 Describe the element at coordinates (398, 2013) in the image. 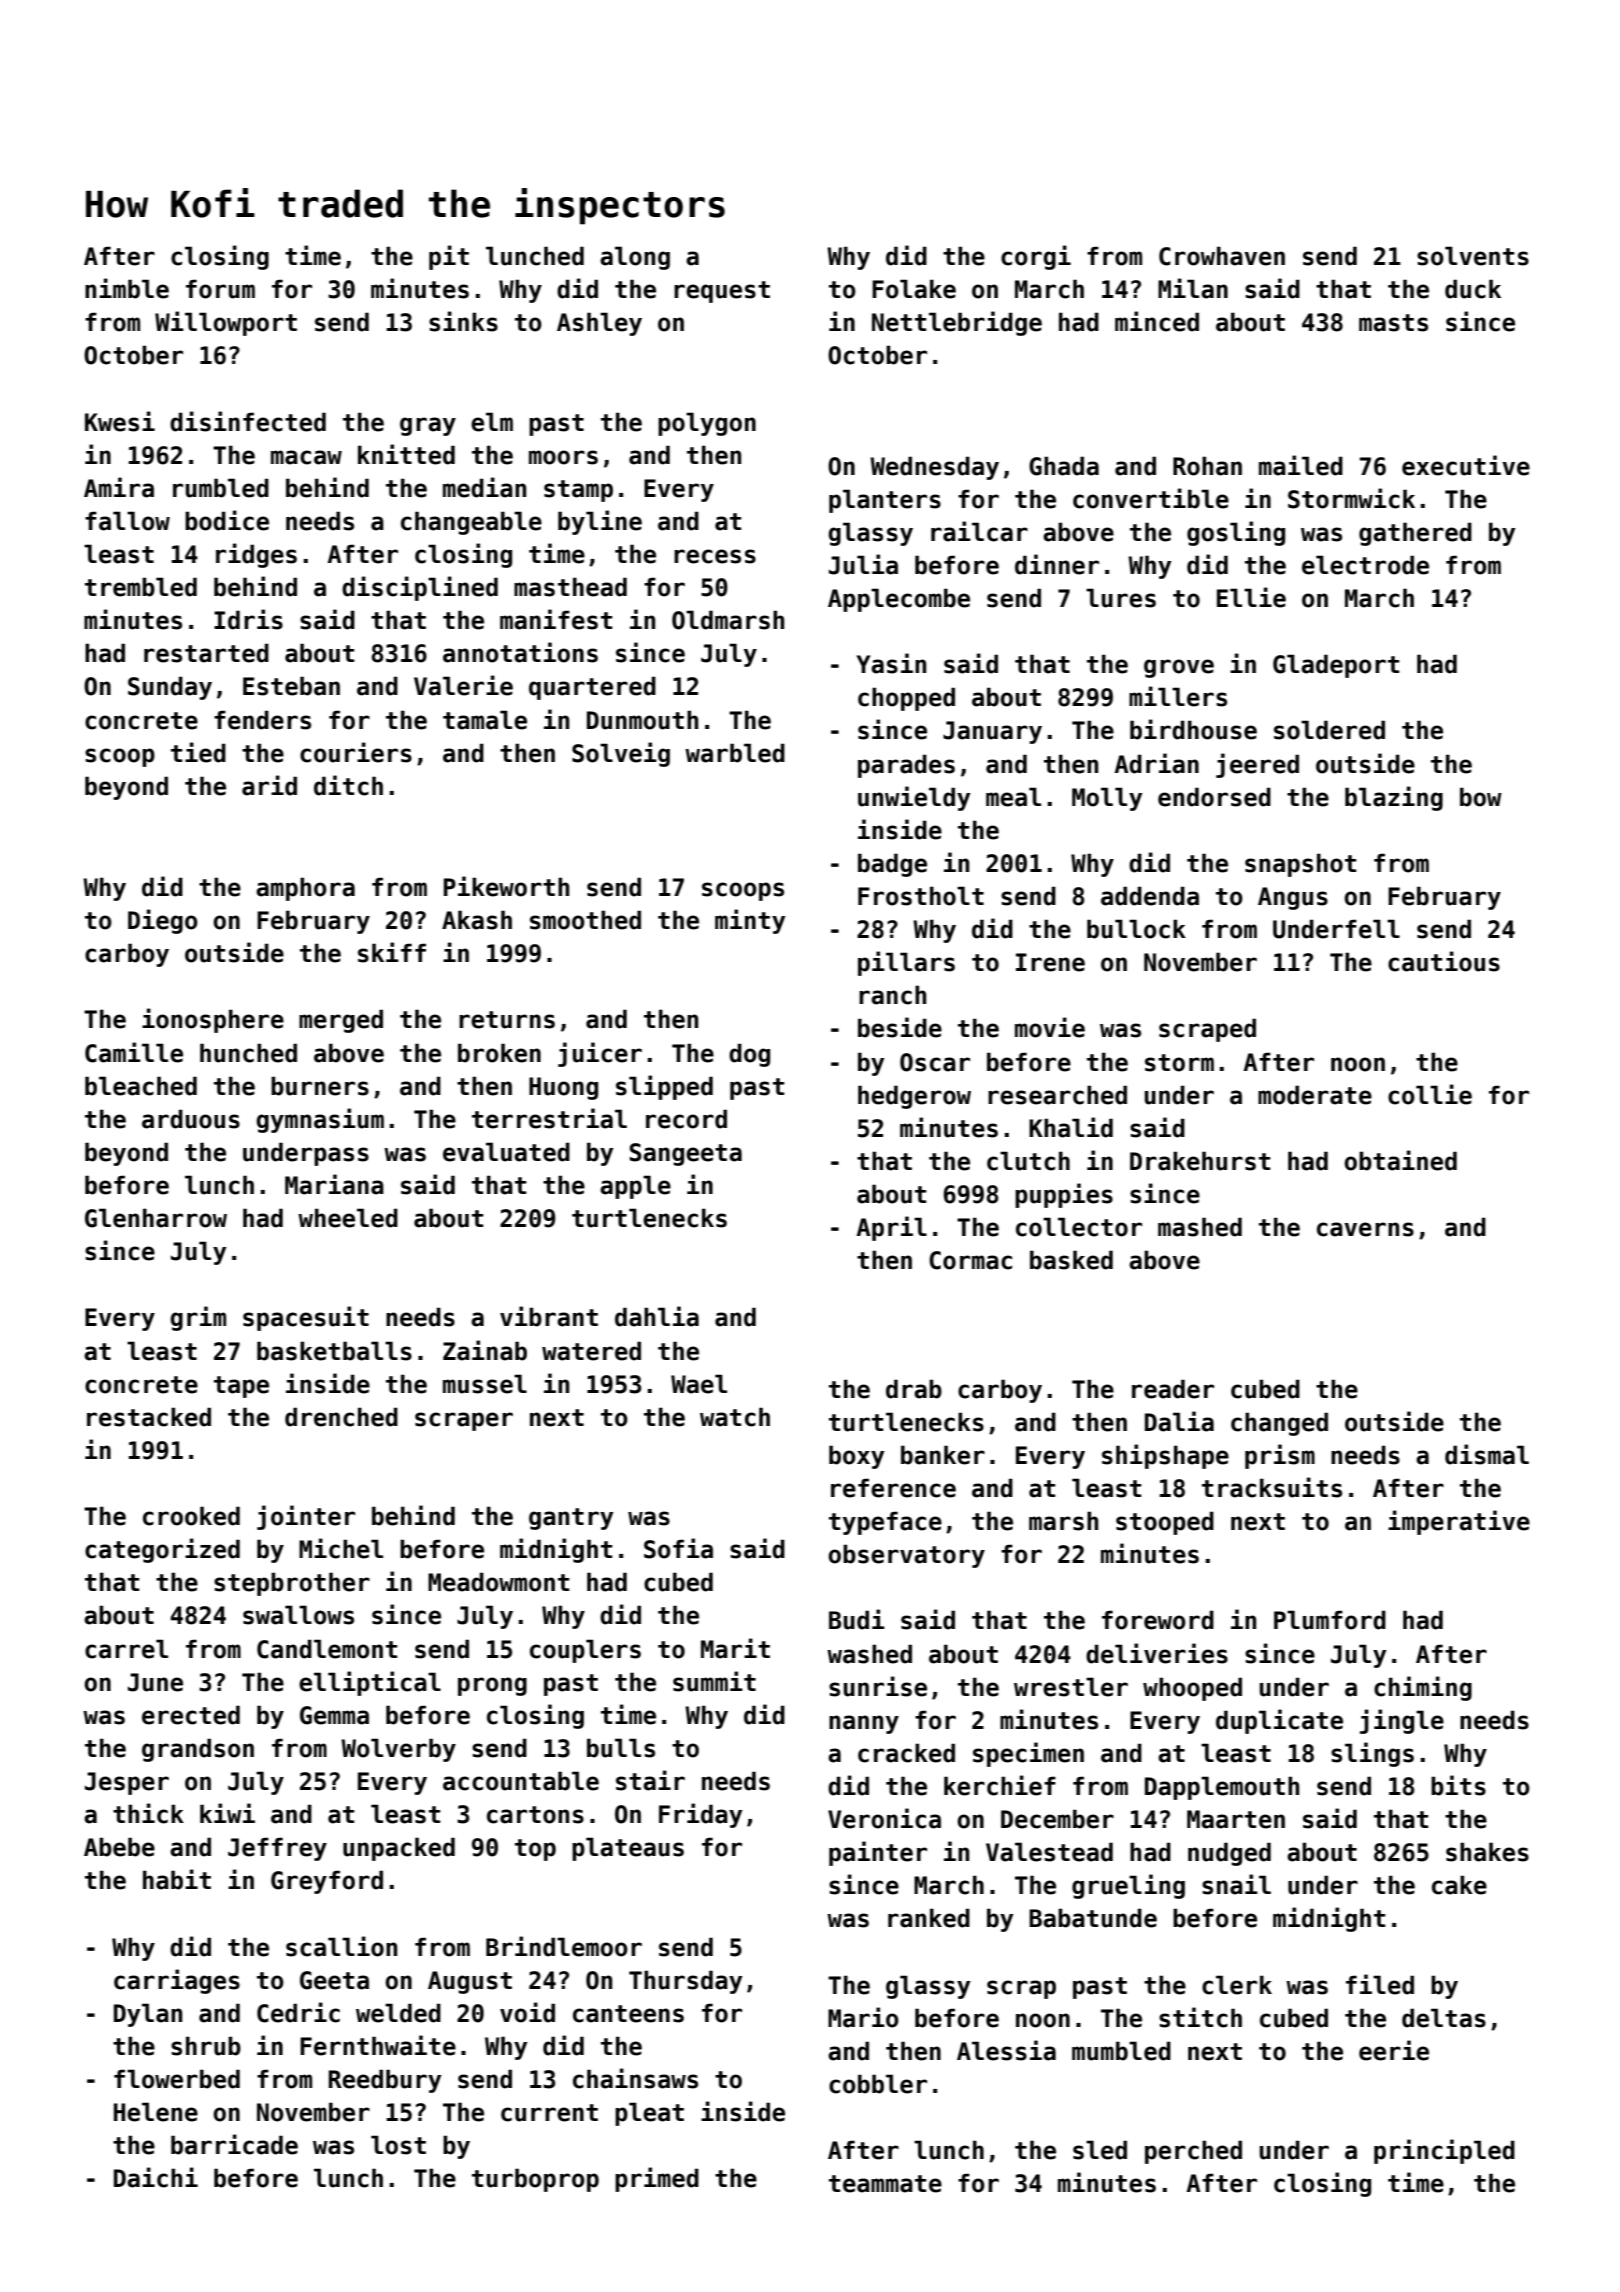

I see `welded` at that location.
